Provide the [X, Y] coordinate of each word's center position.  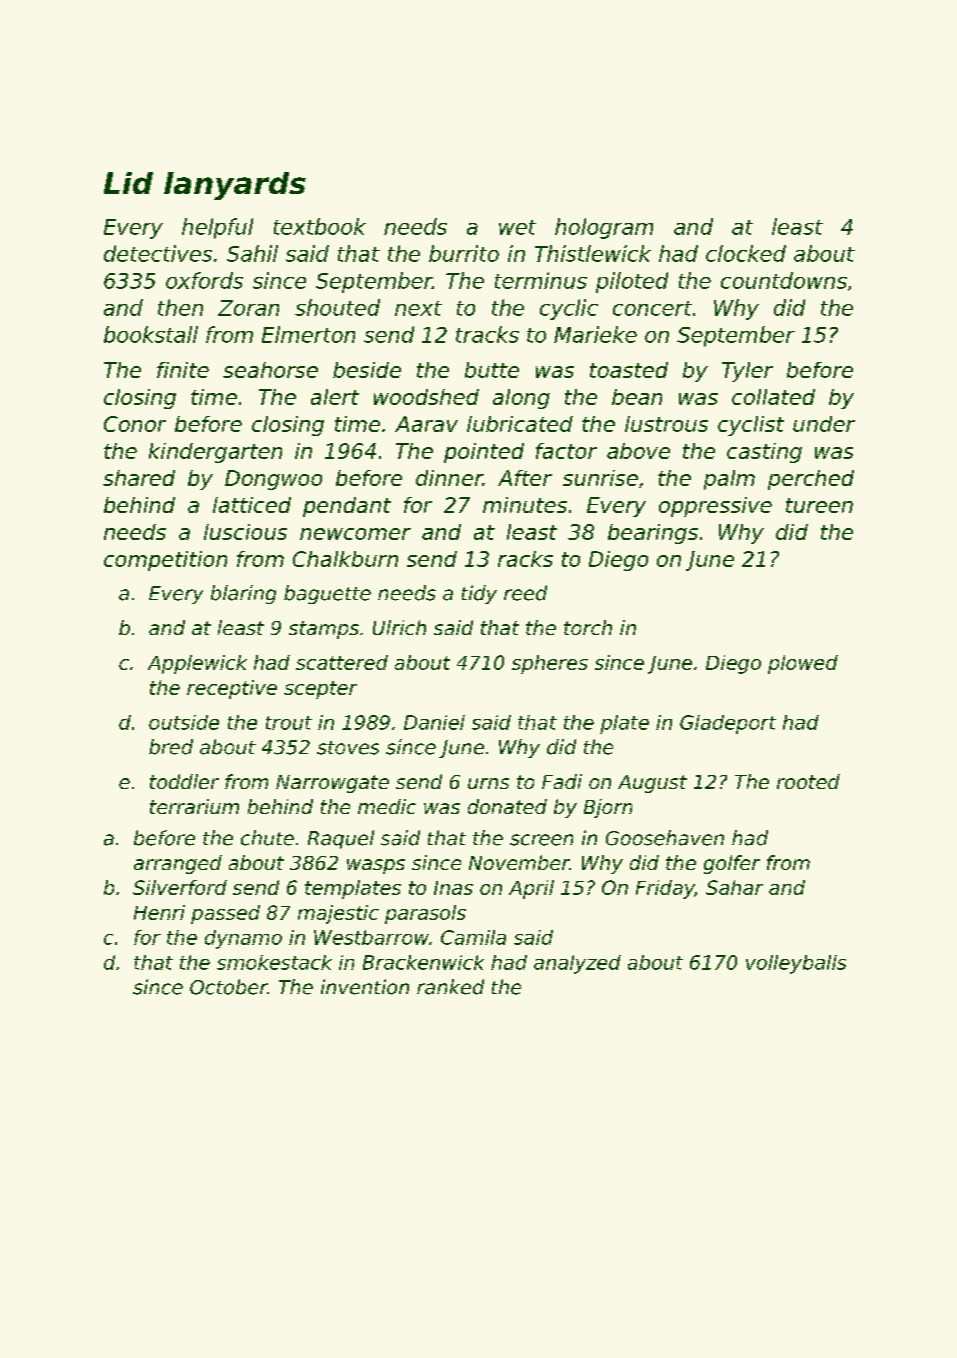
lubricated [520, 424]
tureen [819, 505]
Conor [135, 424]
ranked [450, 987]
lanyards [235, 186]
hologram [604, 228]
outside [184, 722]
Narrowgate [332, 784]
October [228, 987]
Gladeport [728, 724]
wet [517, 227]
